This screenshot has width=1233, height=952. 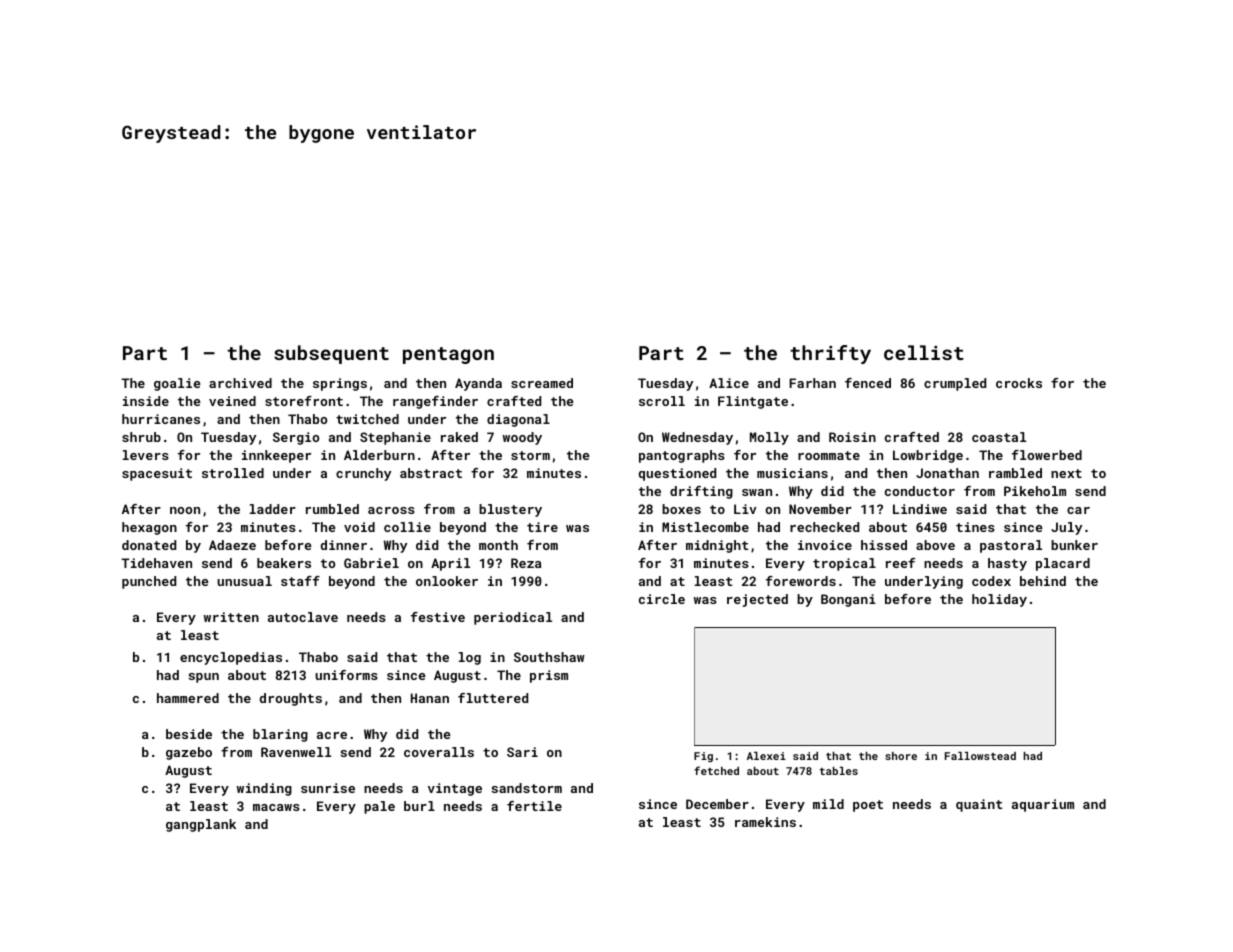 What do you see at coordinates (448, 355) in the screenshot?
I see `pentagon` at bounding box center [448, 355].
